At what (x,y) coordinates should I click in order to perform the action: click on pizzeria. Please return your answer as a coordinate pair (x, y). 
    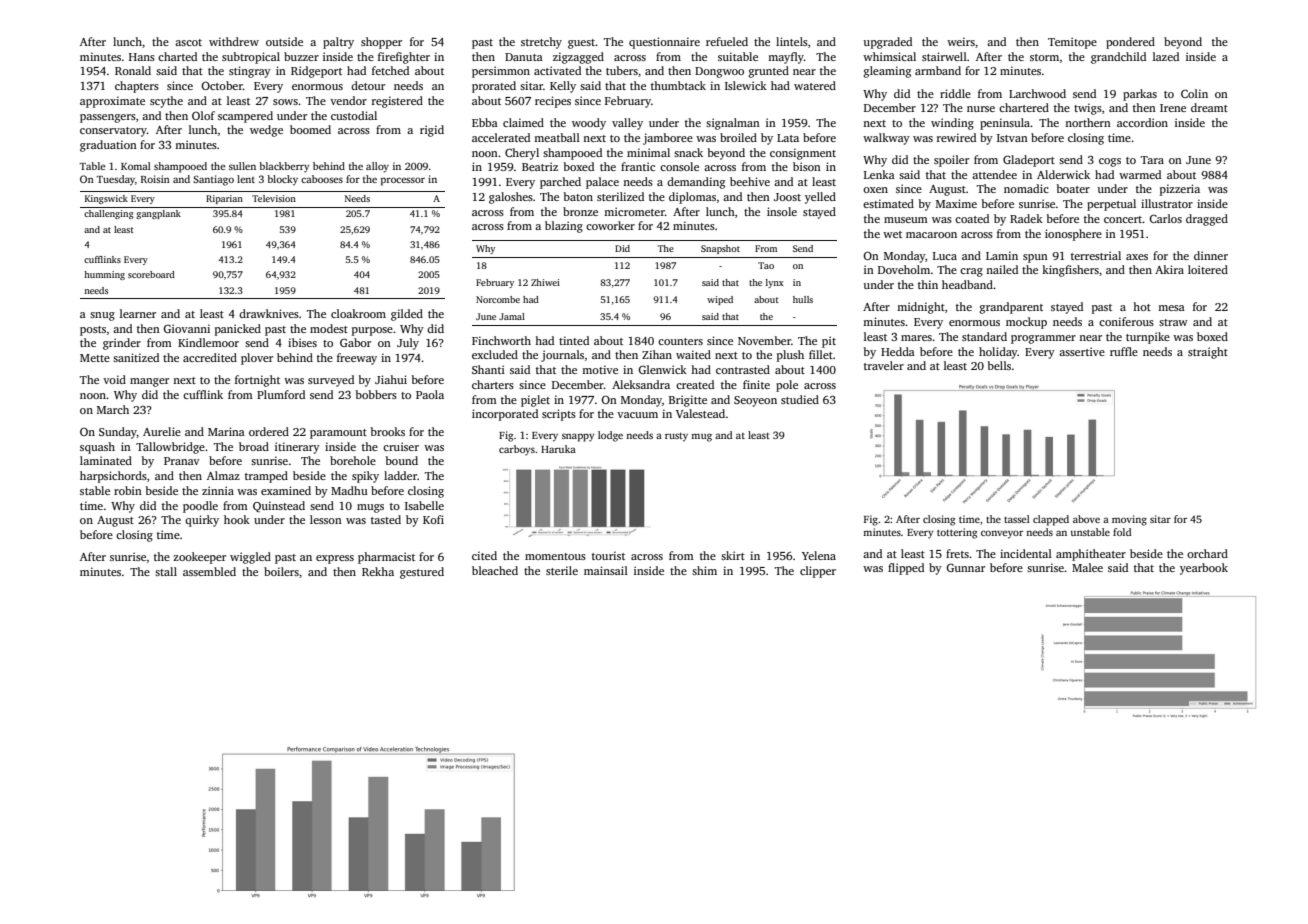
    Looking at the image, I should click on (1180, 190).
